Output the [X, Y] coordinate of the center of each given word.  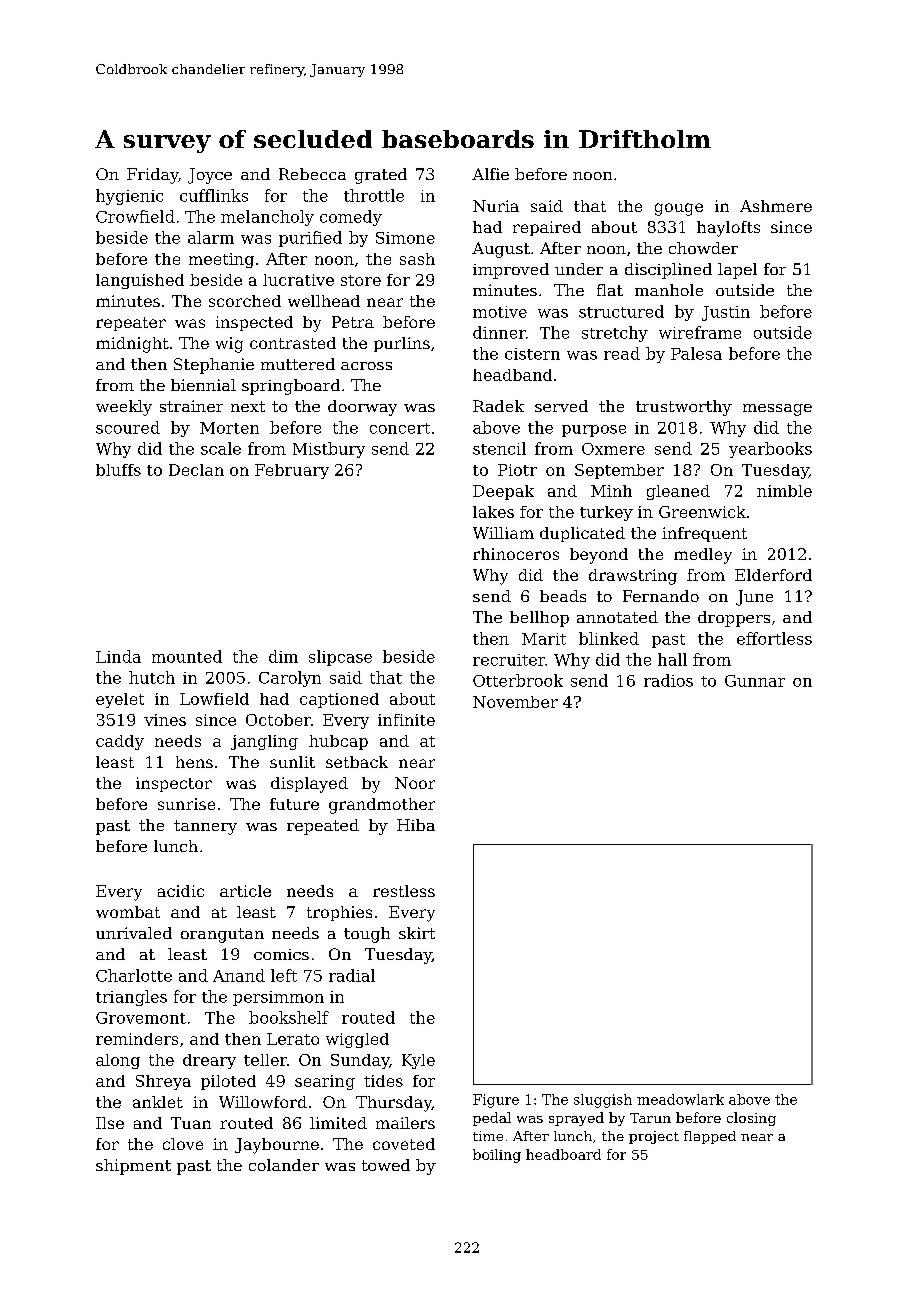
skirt [417, 933]
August [501, 250]
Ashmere [776, 206]
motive [500, 312]
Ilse [110, 1123]
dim [283, 656]
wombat [128, 912]
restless [404, 891]
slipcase [340, 658]
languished [140, 281]
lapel [737, 271]
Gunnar [755, 681]
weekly [124, 408]
